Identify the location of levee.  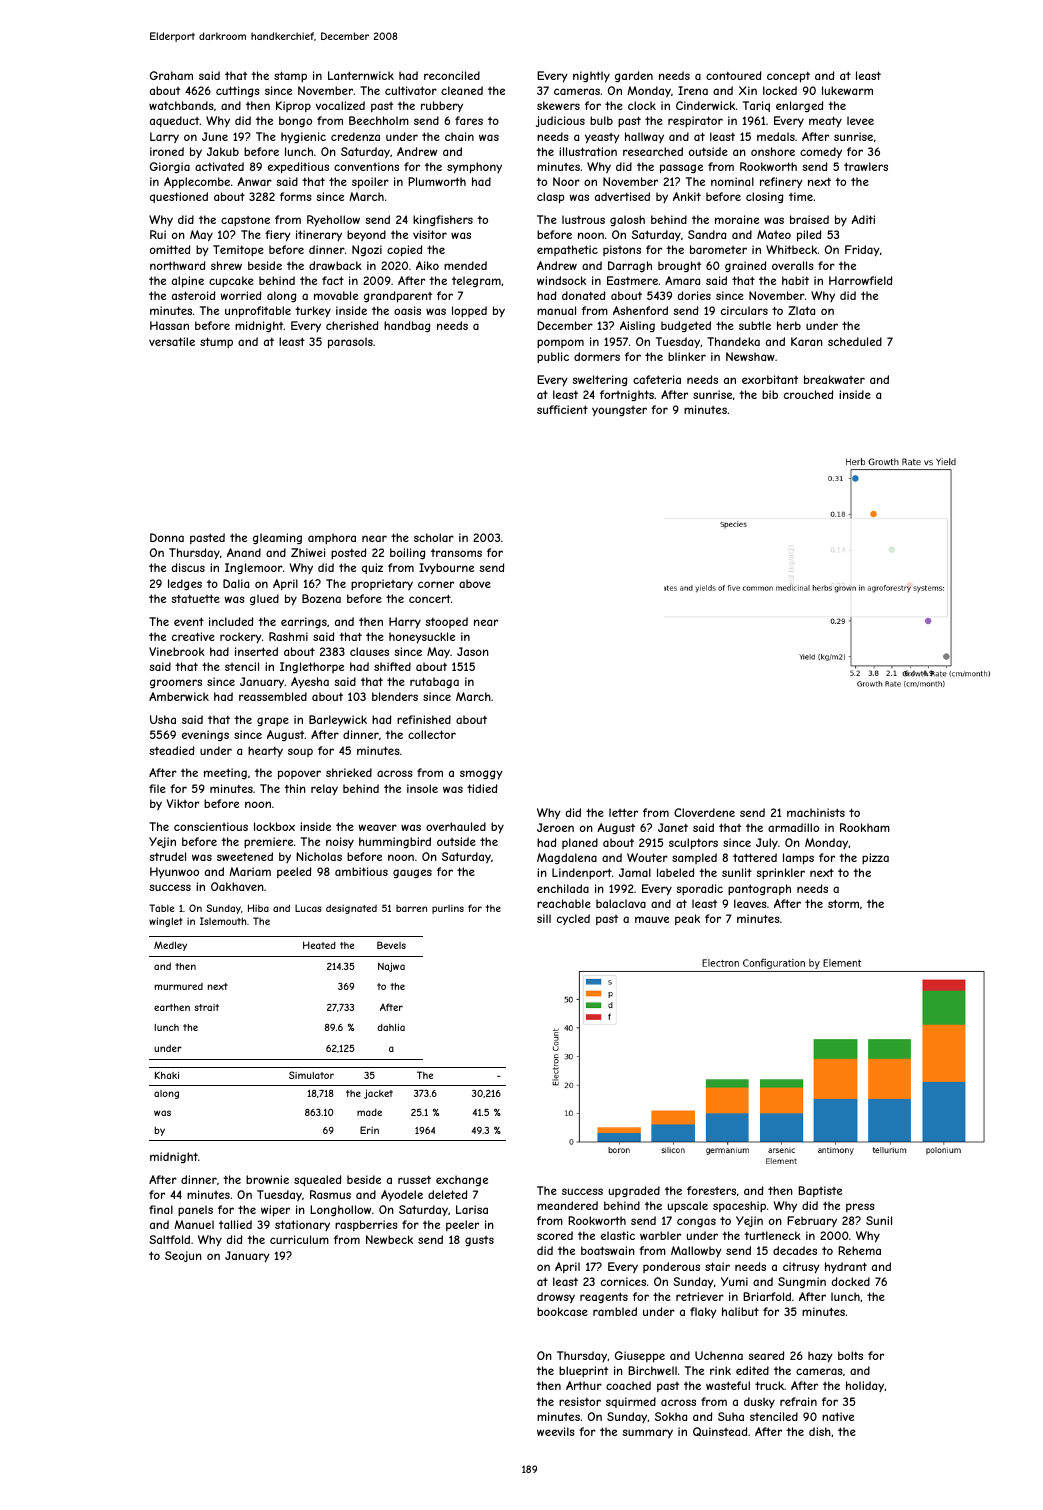
(860, 120).
